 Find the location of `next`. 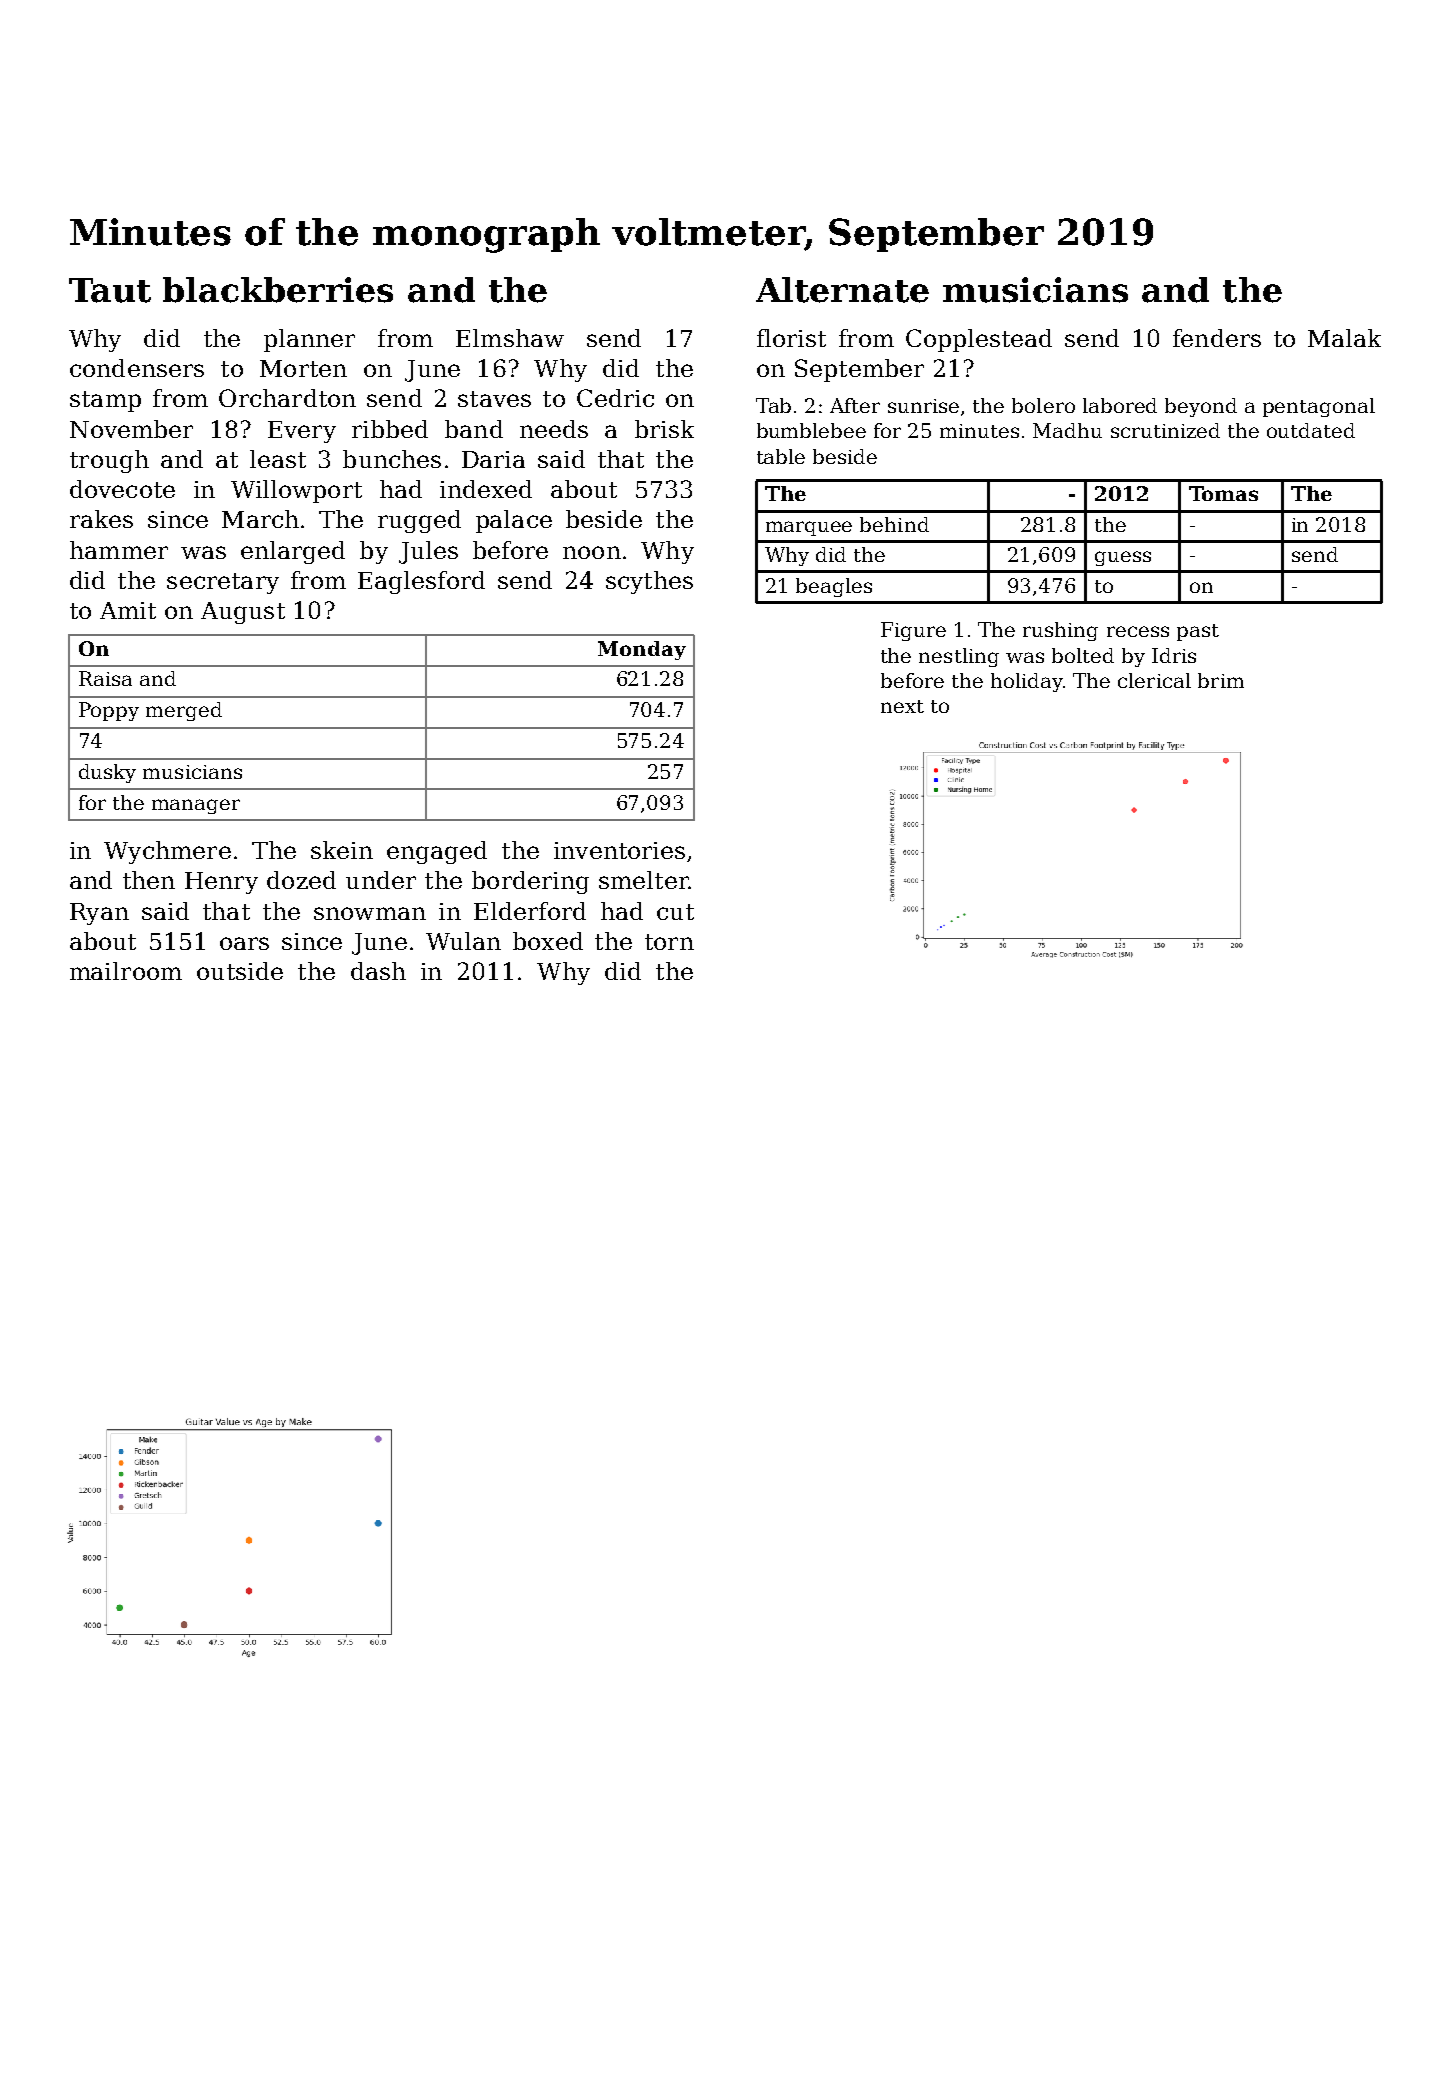

next is located at coordinates (902, 706).
